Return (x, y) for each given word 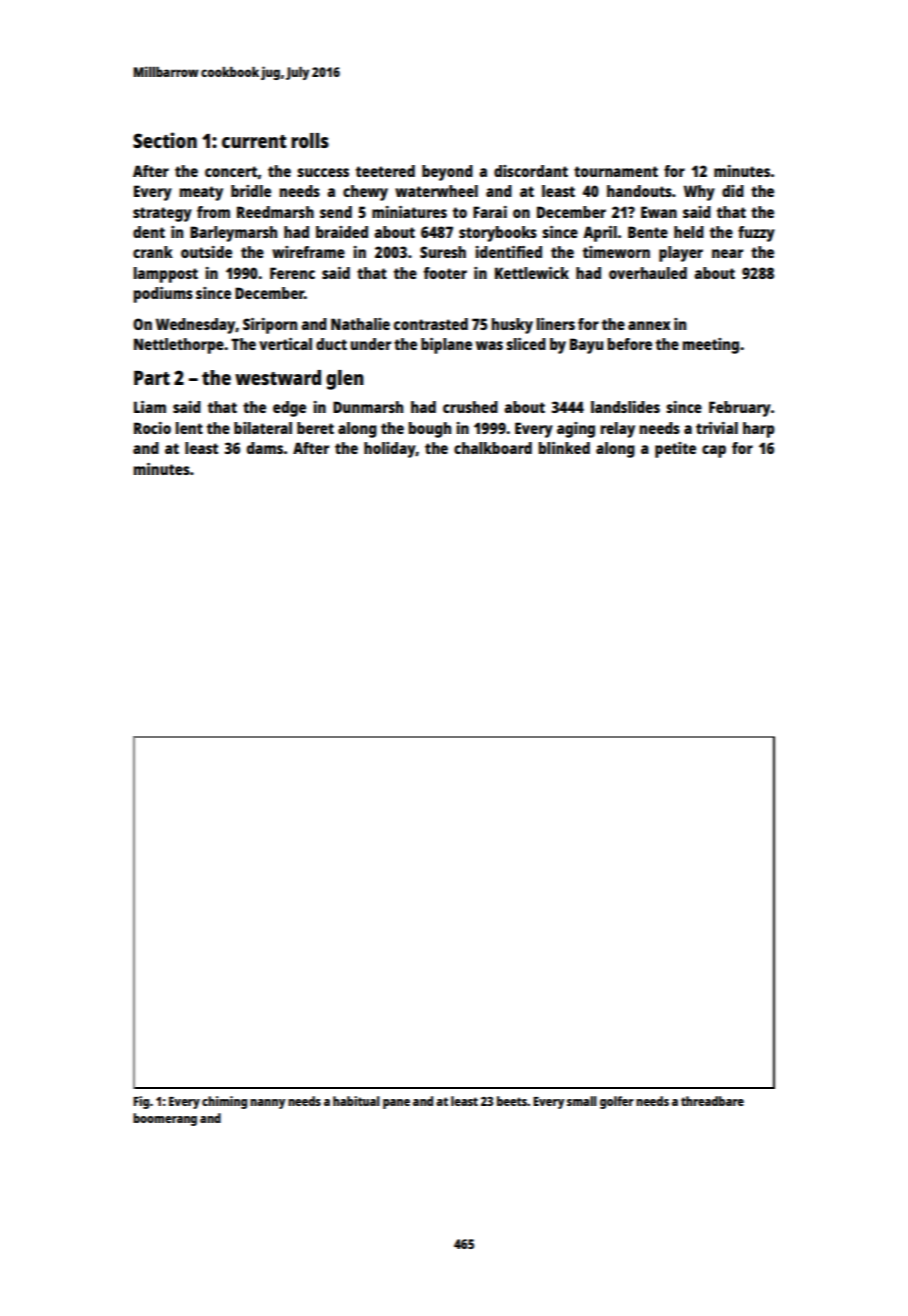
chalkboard (493, 448)
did (733, 191)
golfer (617, 1102)
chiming (224, 1102)
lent (189, 428)
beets (512, 1101)
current (254, 141)
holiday (390, 450)
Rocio (152, 428)
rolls (310, 140)
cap (714, 451)
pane (396, 1104)
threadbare (712, 1101)
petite (675, 450)
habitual (356, 1101)
